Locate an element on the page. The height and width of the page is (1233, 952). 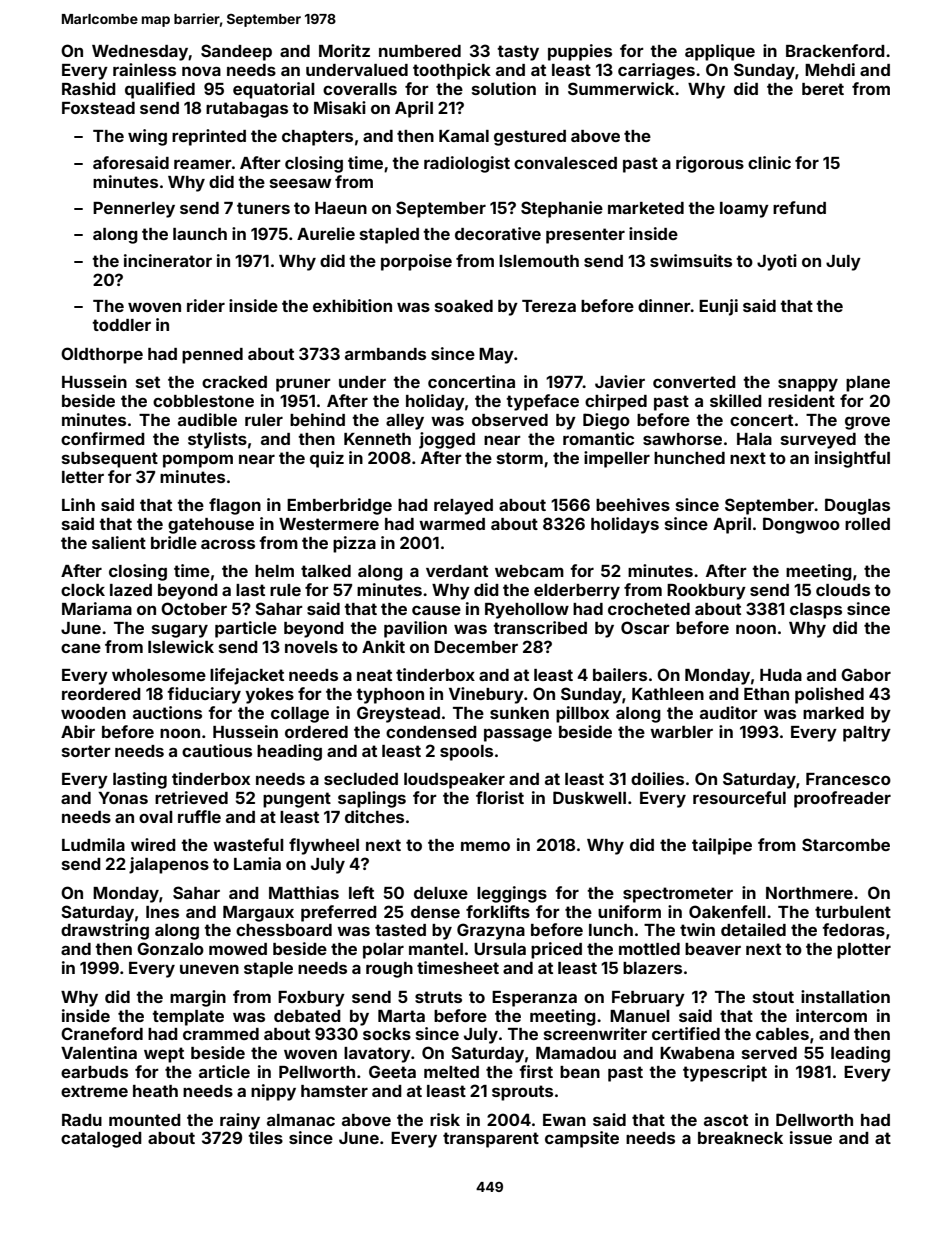
sugary is located at coordinates (180, 631).
